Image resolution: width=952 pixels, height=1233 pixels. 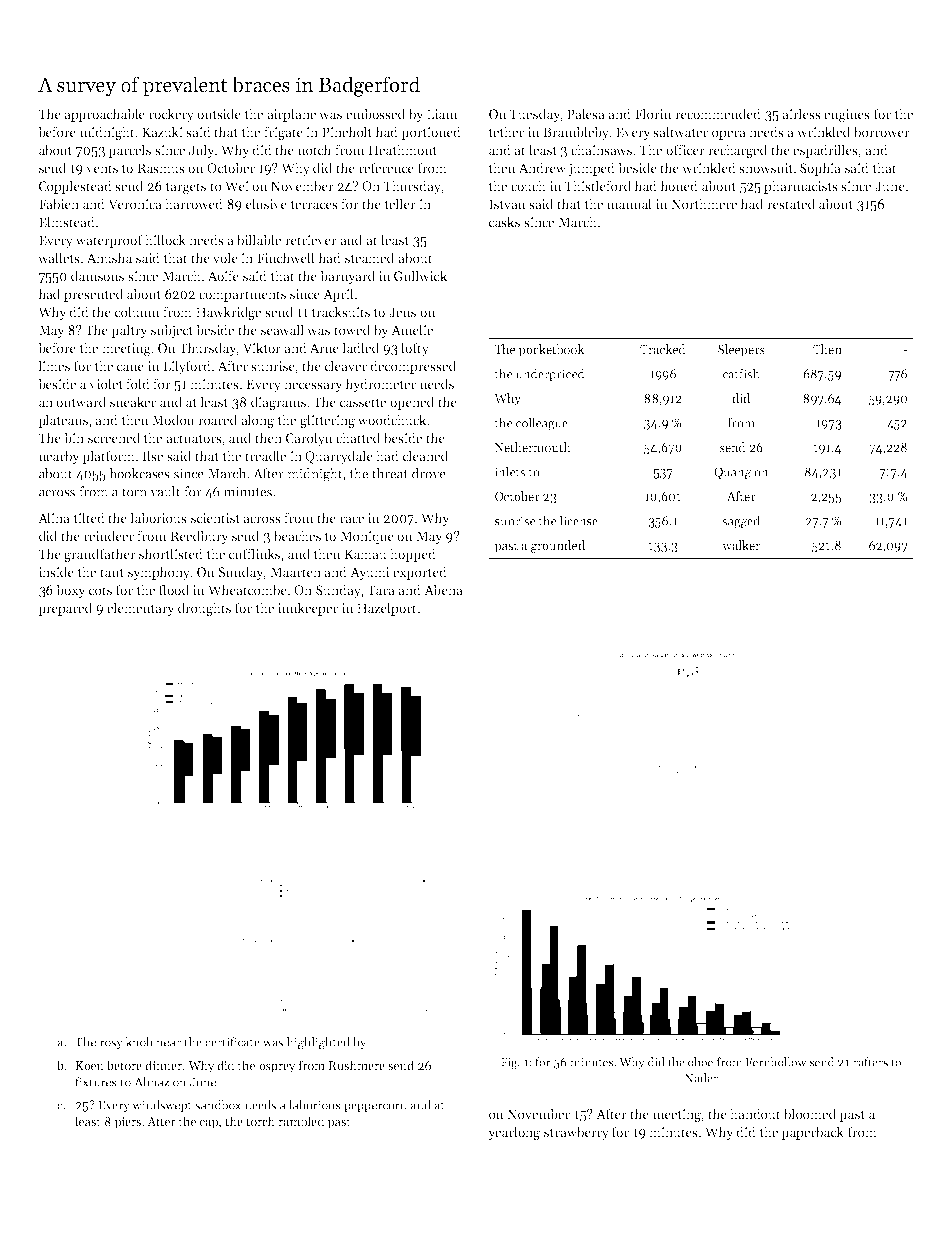 What do you see at coordinates (127, 1123) in the screenshot?
I see `piers` at bounding box center [127, 1123].
